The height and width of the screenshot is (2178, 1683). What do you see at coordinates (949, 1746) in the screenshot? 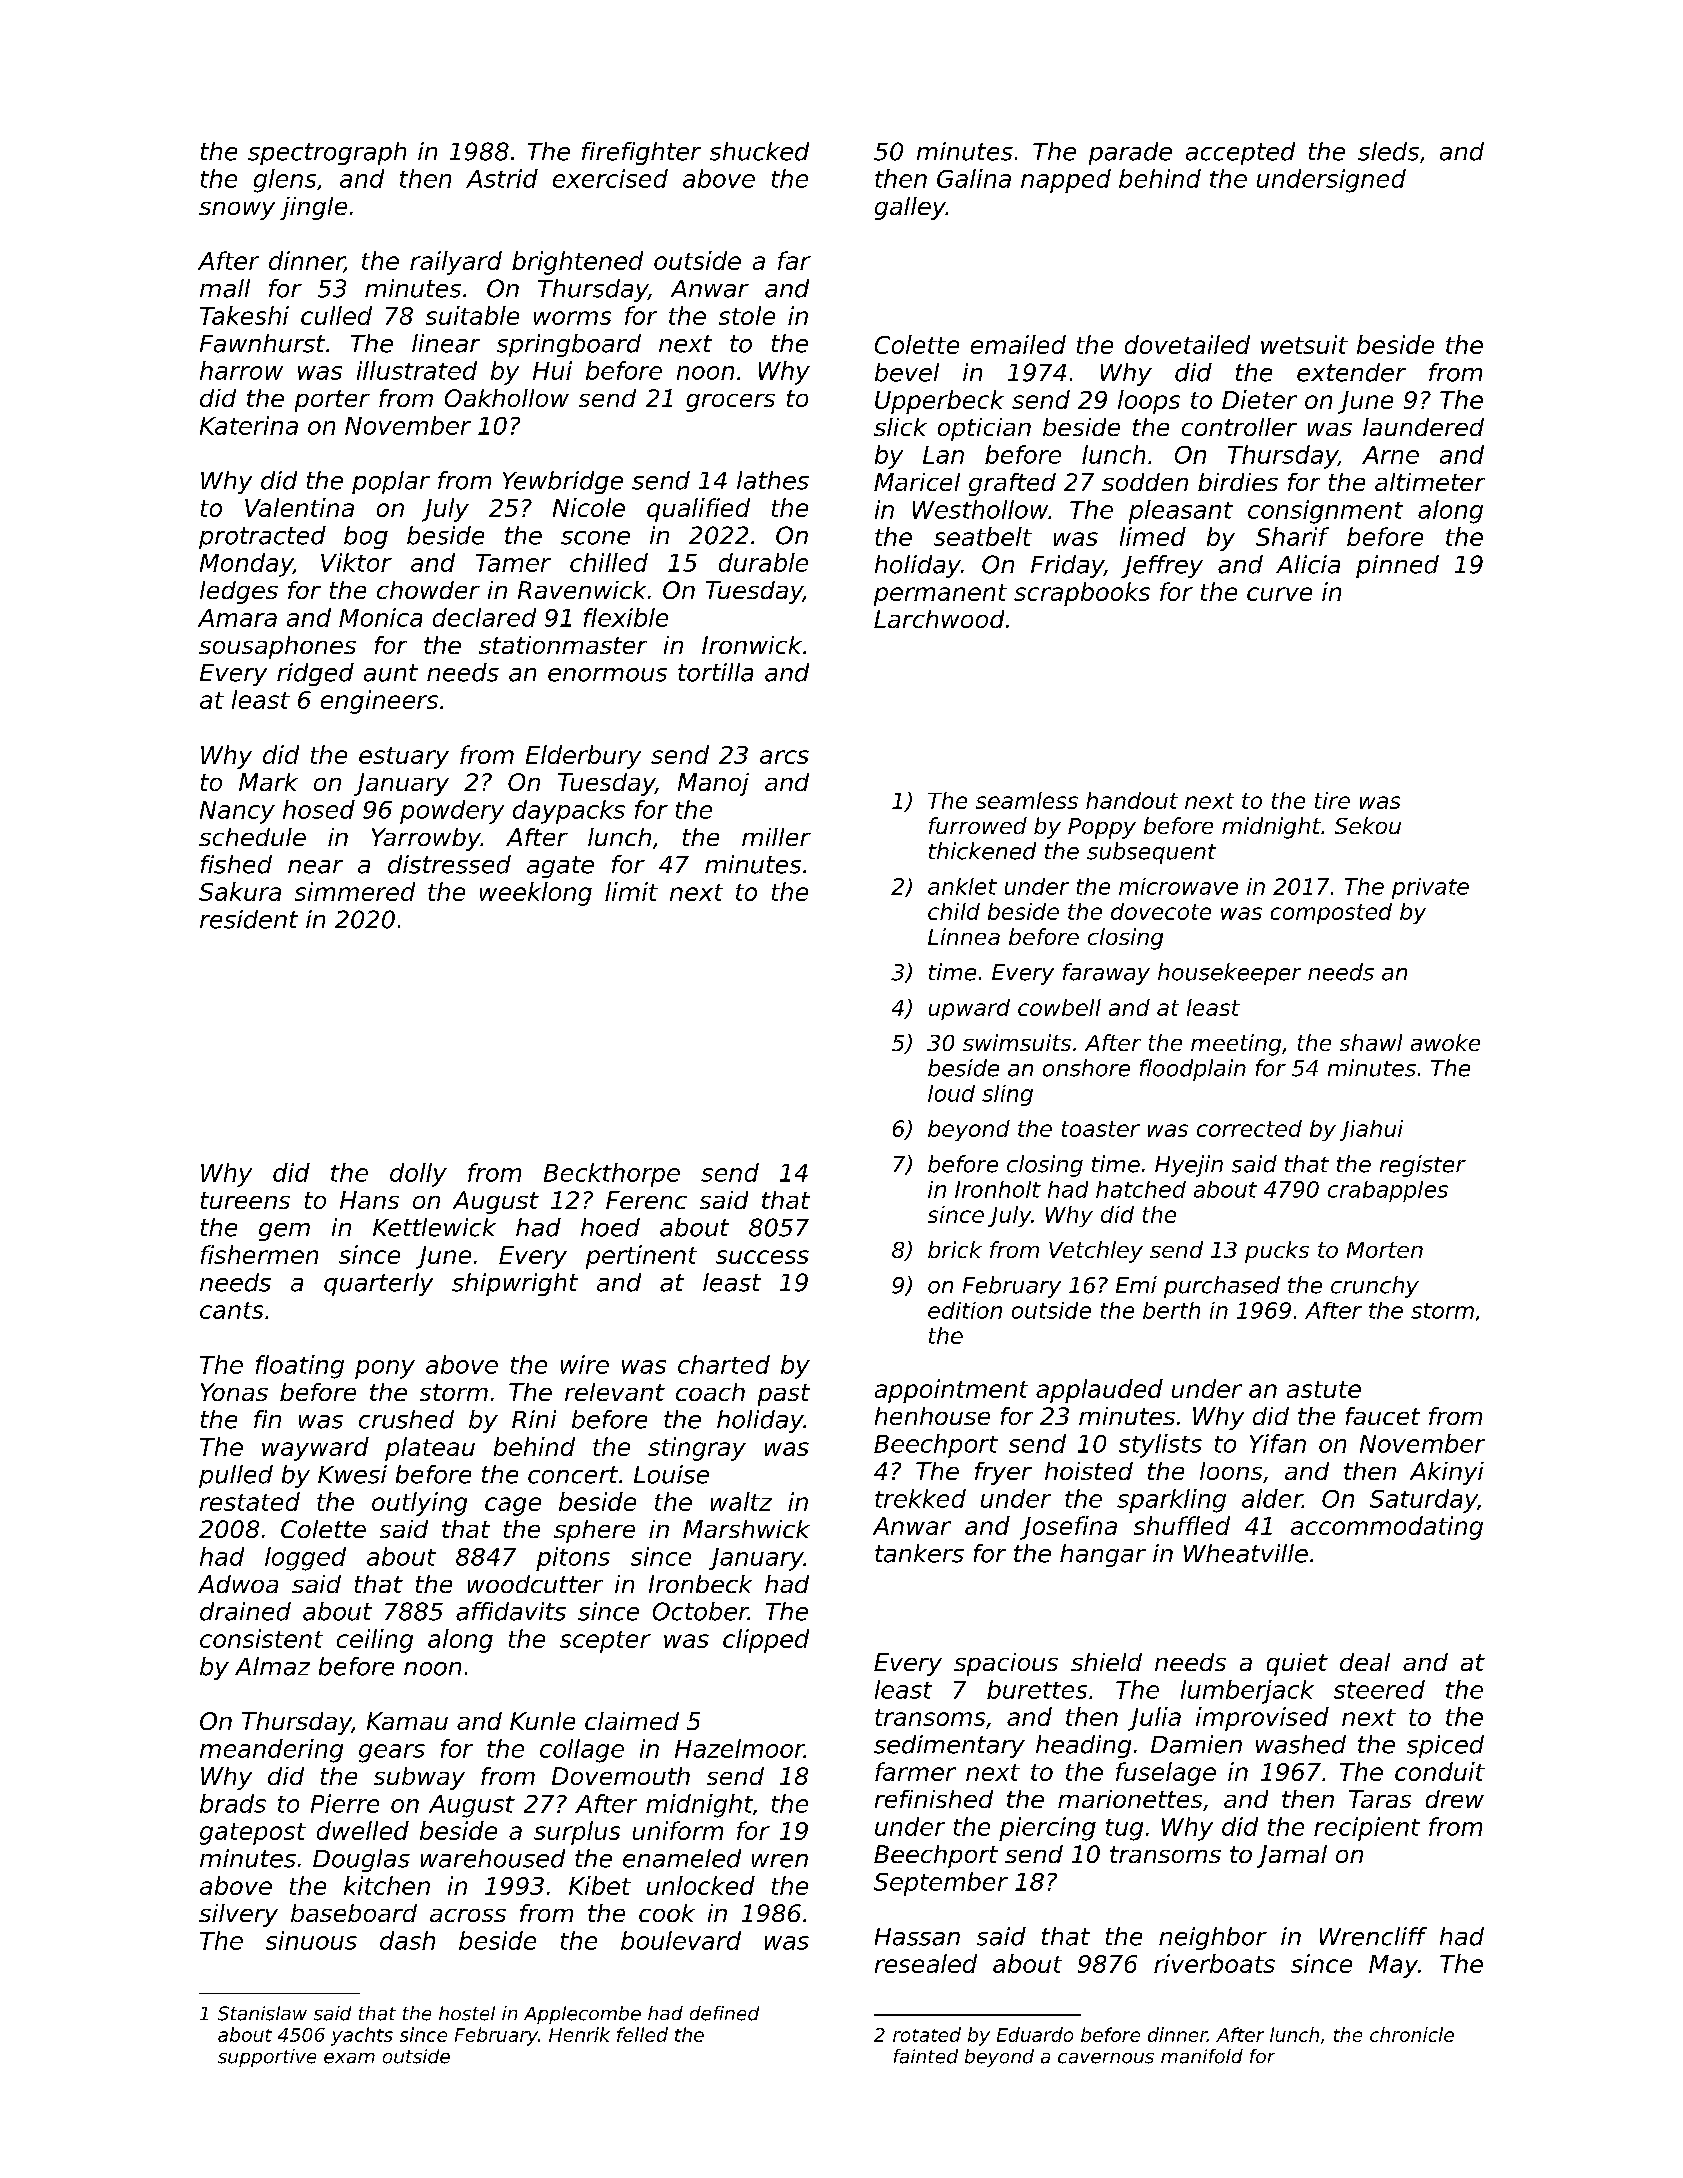
I see `sedimentary` at bounding box center [949, 1746].
